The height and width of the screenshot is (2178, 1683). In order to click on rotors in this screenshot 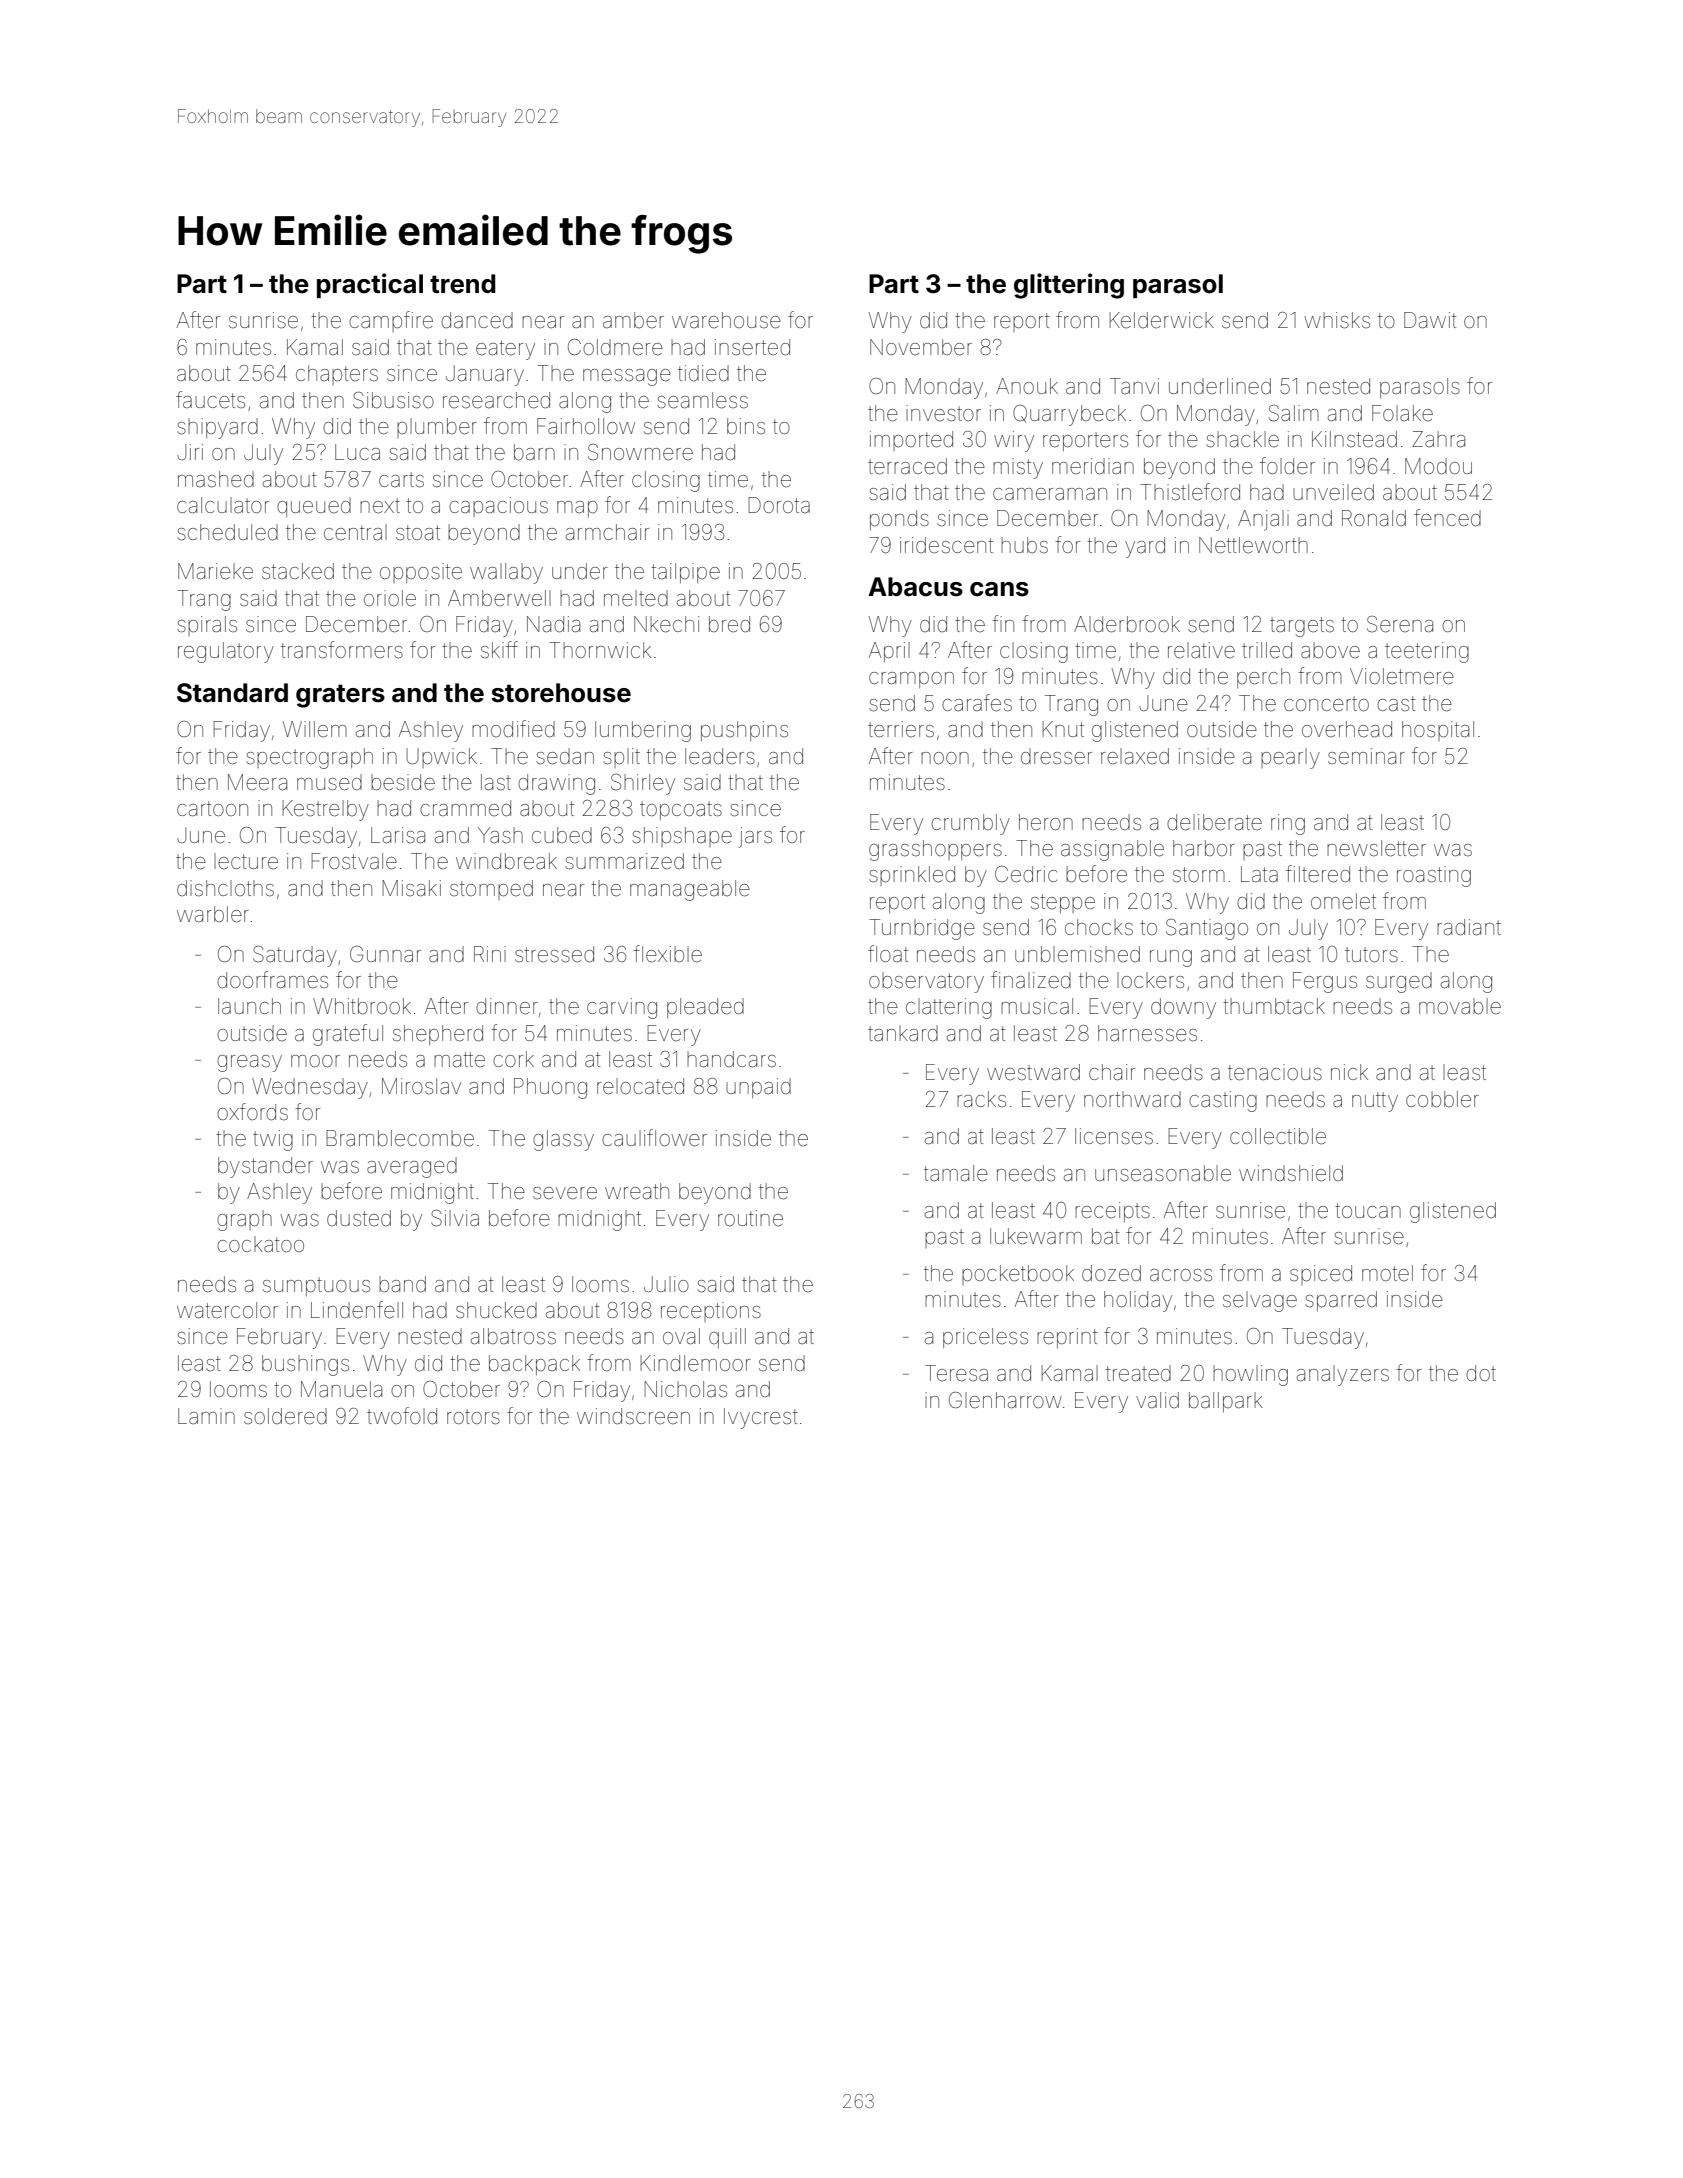, I will do `click(473, 1417)`.
